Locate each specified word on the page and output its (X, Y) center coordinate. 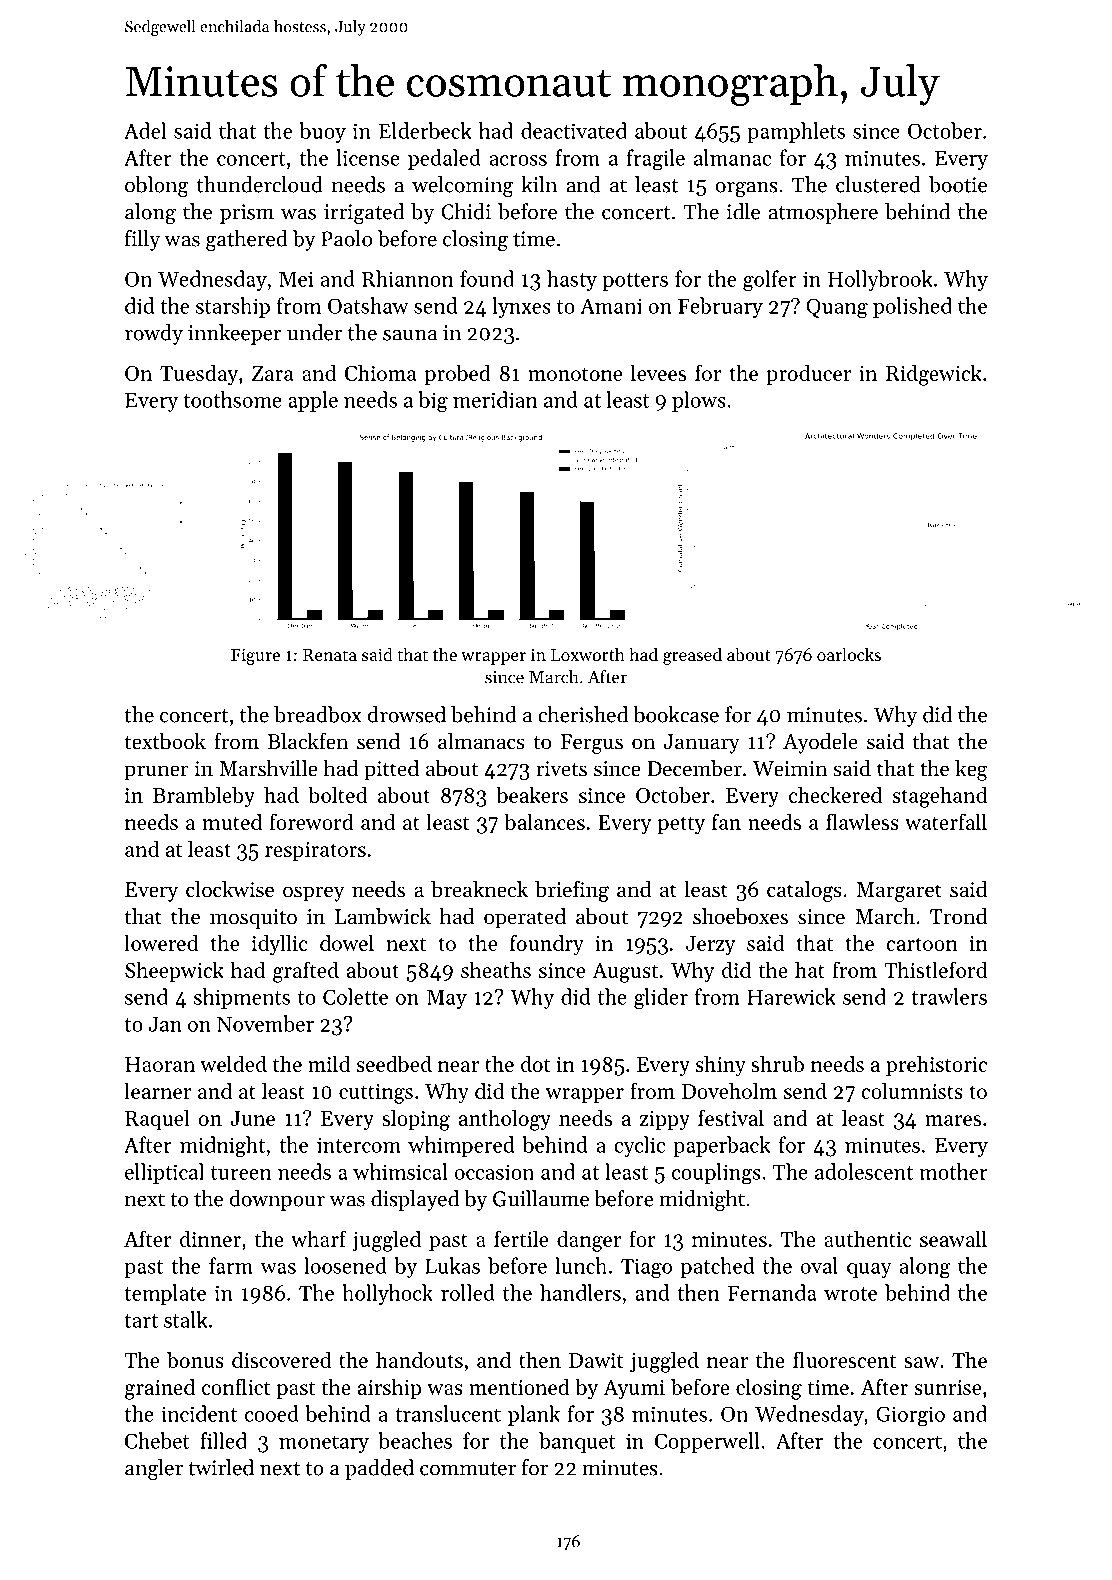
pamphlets (796, 132)
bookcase (676, 714)
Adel (145, 130)
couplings (716, 1173)
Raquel (157, 1120)
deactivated (574, 130)
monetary (324, 1444)
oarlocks (849, 654)
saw (921, 1362)
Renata (330, 655)
